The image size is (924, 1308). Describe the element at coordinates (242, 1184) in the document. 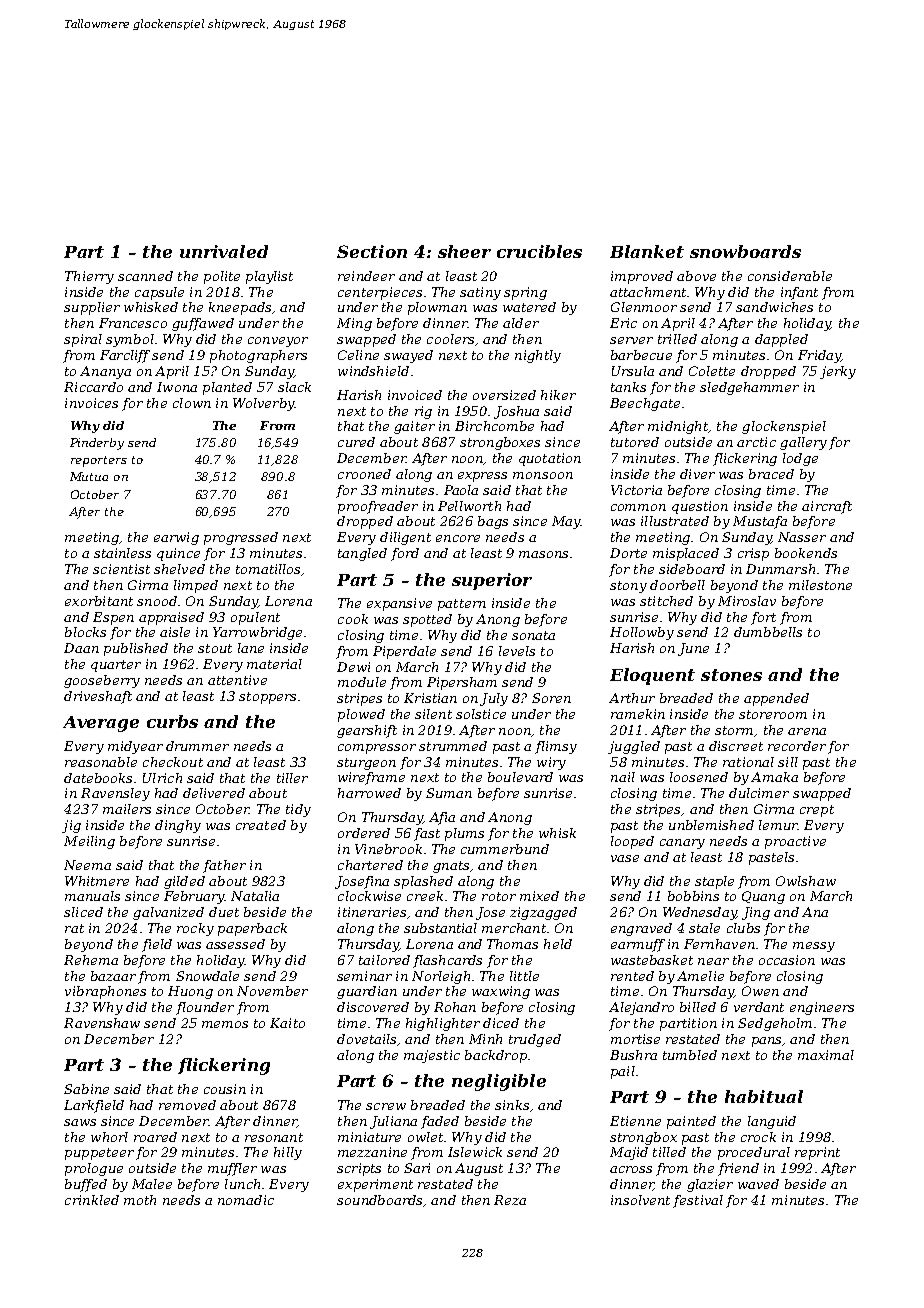

I see `lunch` at that location.
